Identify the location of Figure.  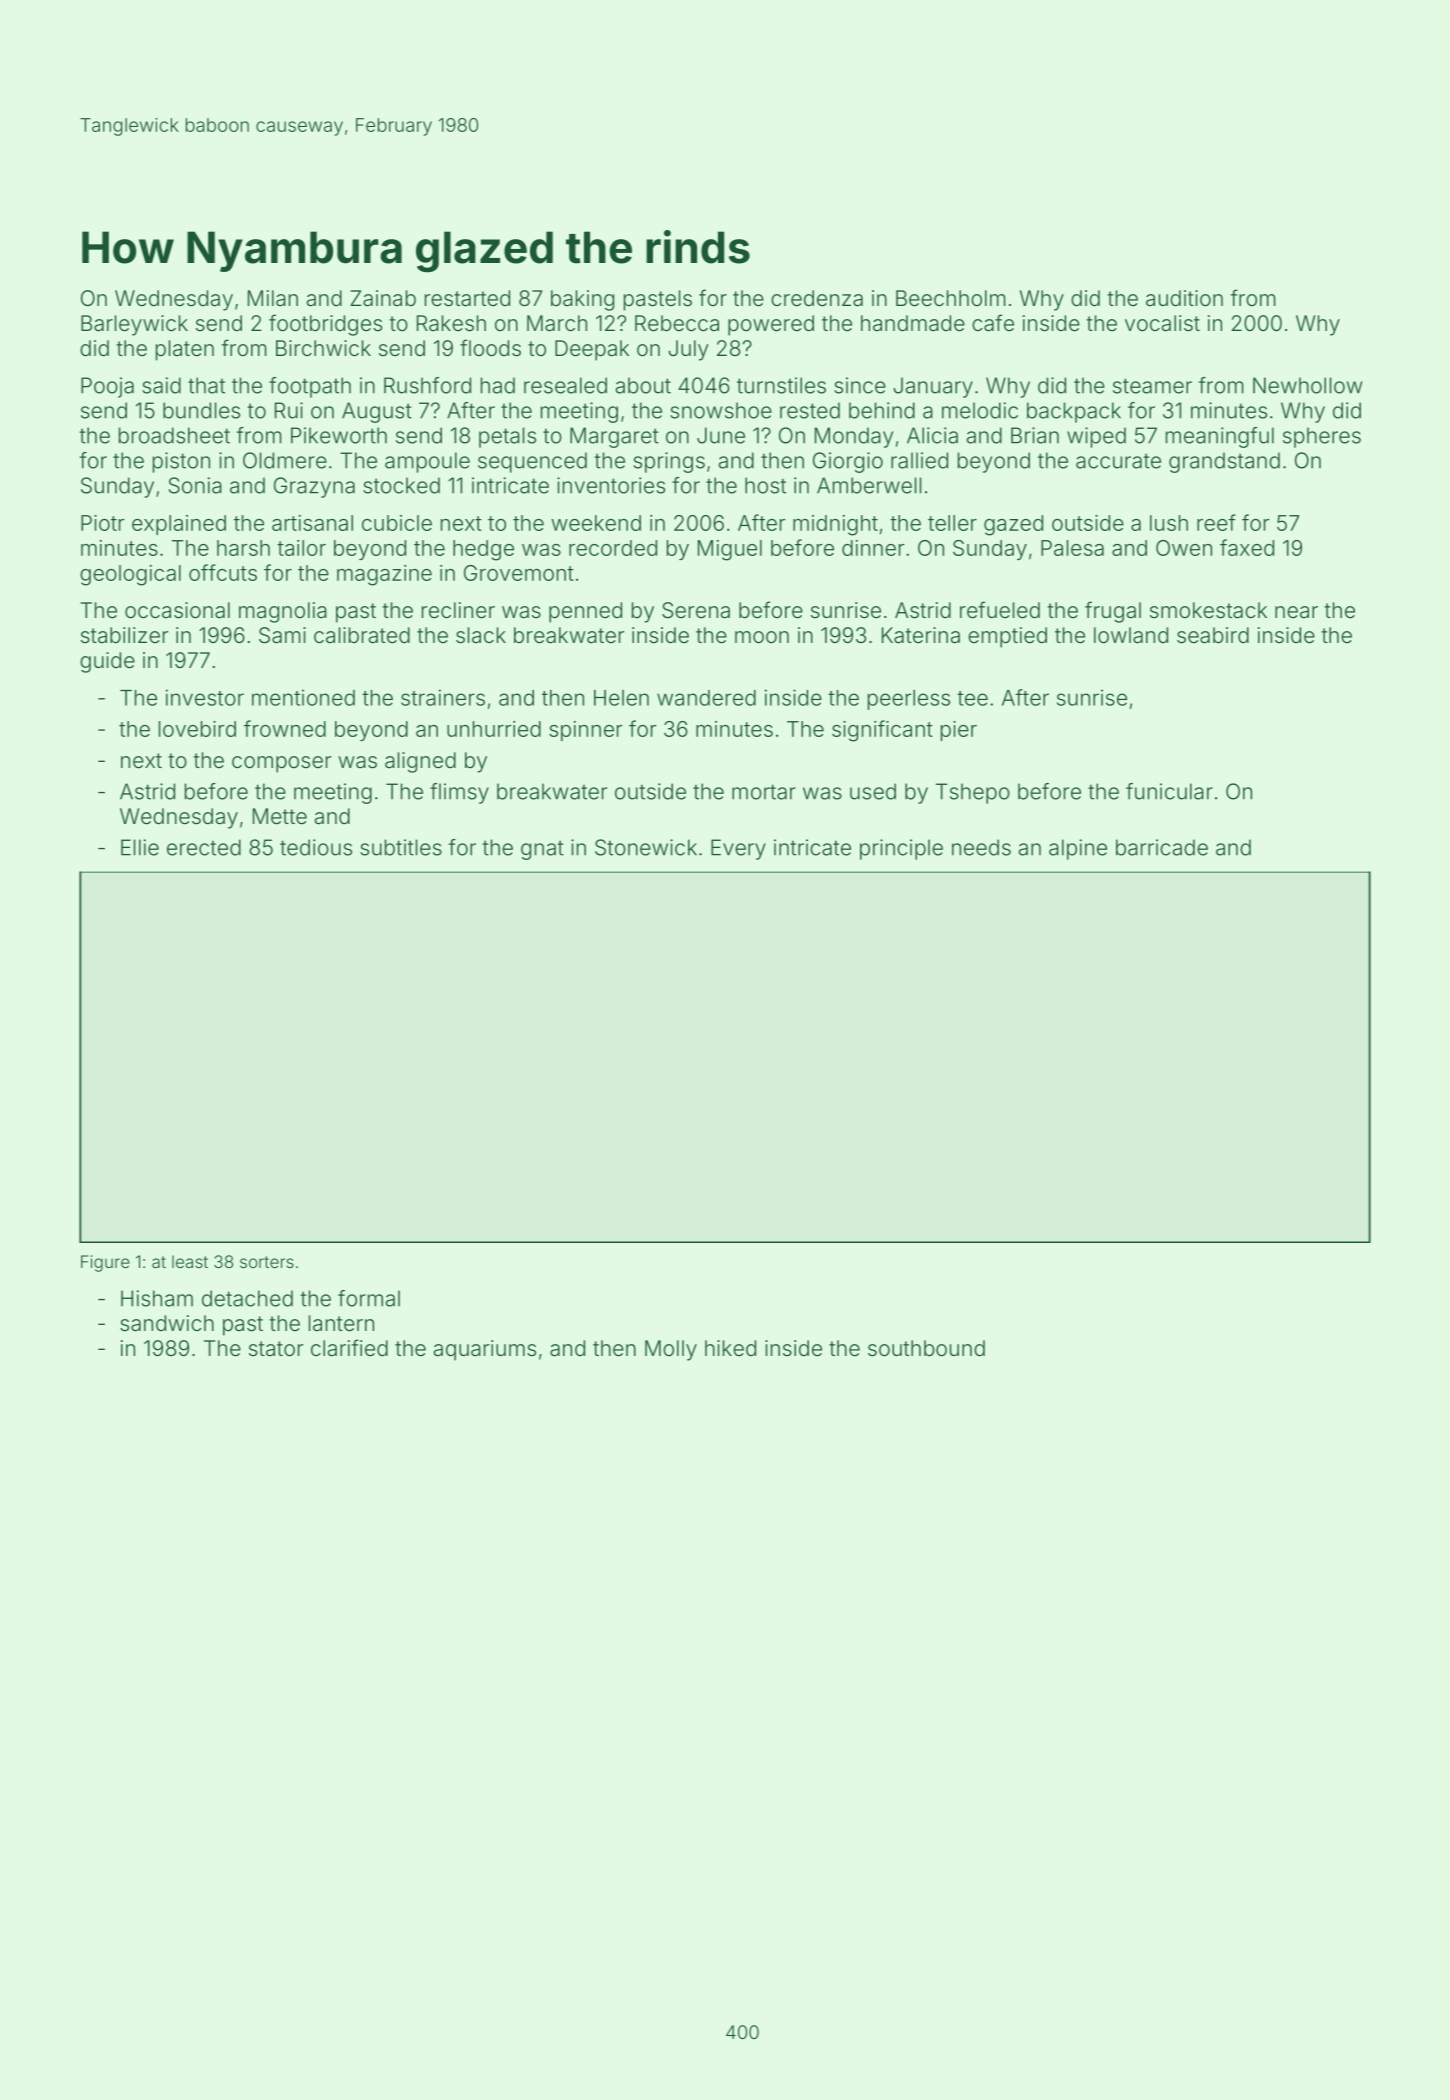
(105, 1263).
